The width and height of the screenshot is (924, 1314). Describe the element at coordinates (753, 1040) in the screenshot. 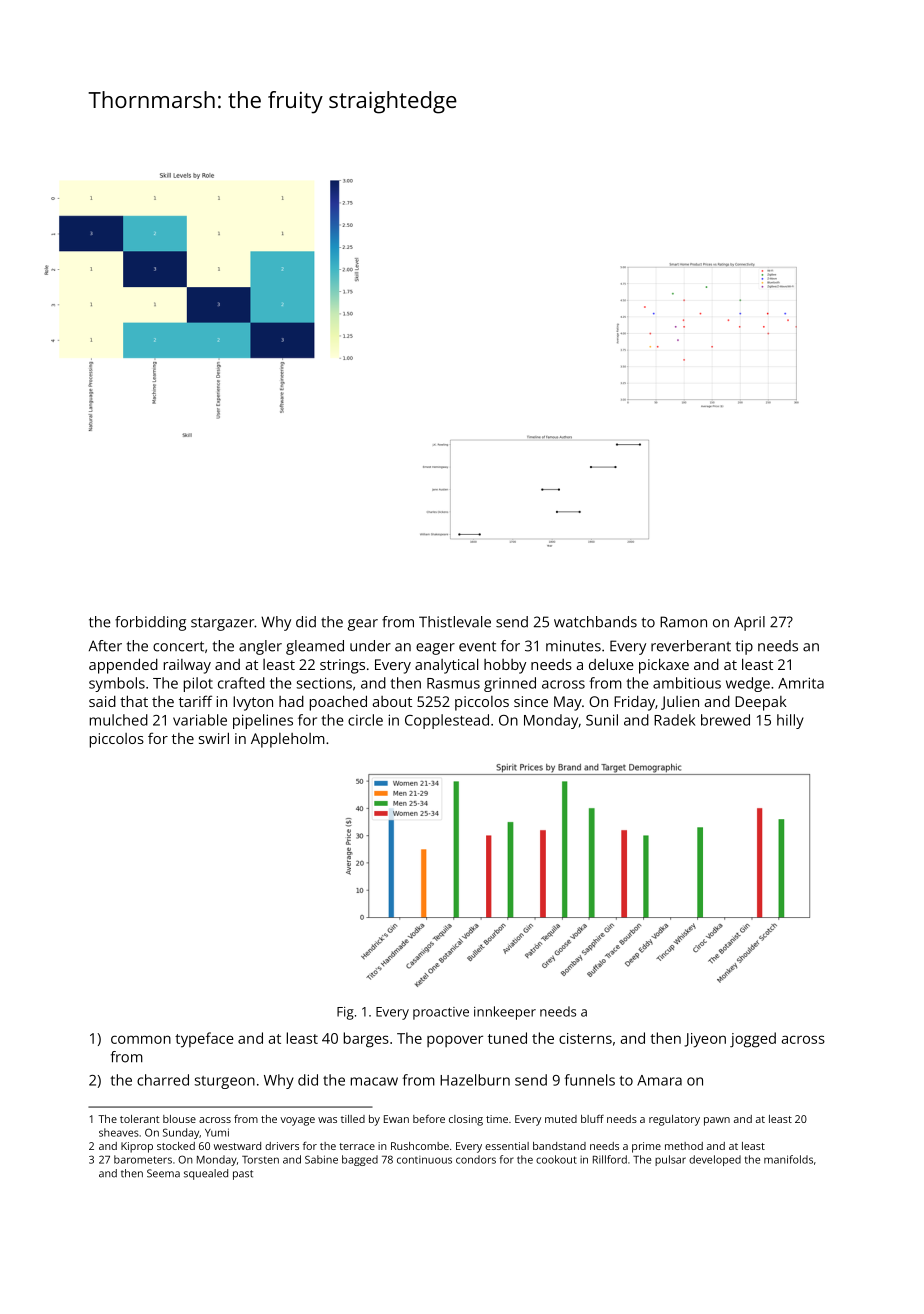

I see `jogged` at that location.
